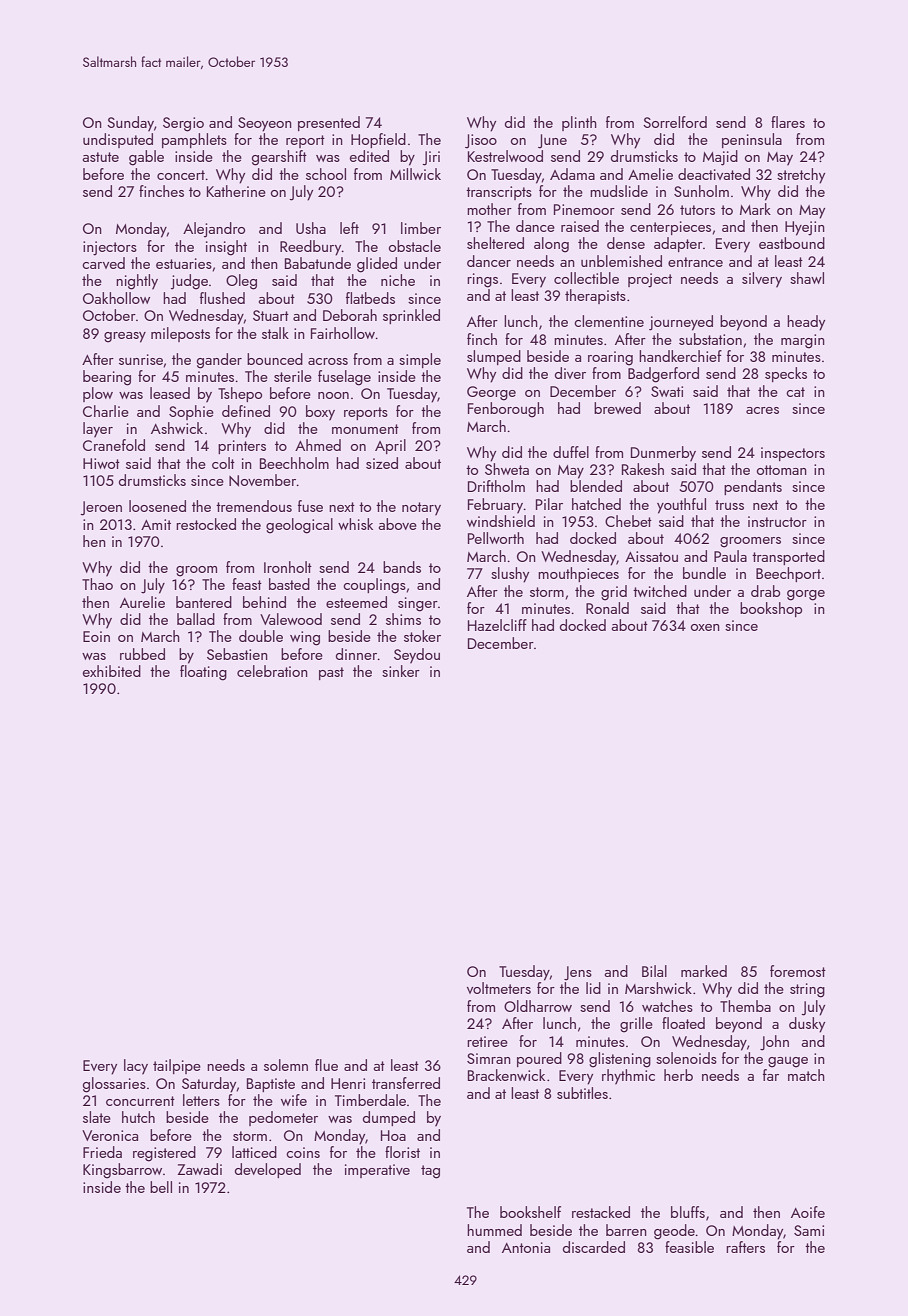 This image has height=1316, width=908. I want to click on oxen, so click(705, 627).
